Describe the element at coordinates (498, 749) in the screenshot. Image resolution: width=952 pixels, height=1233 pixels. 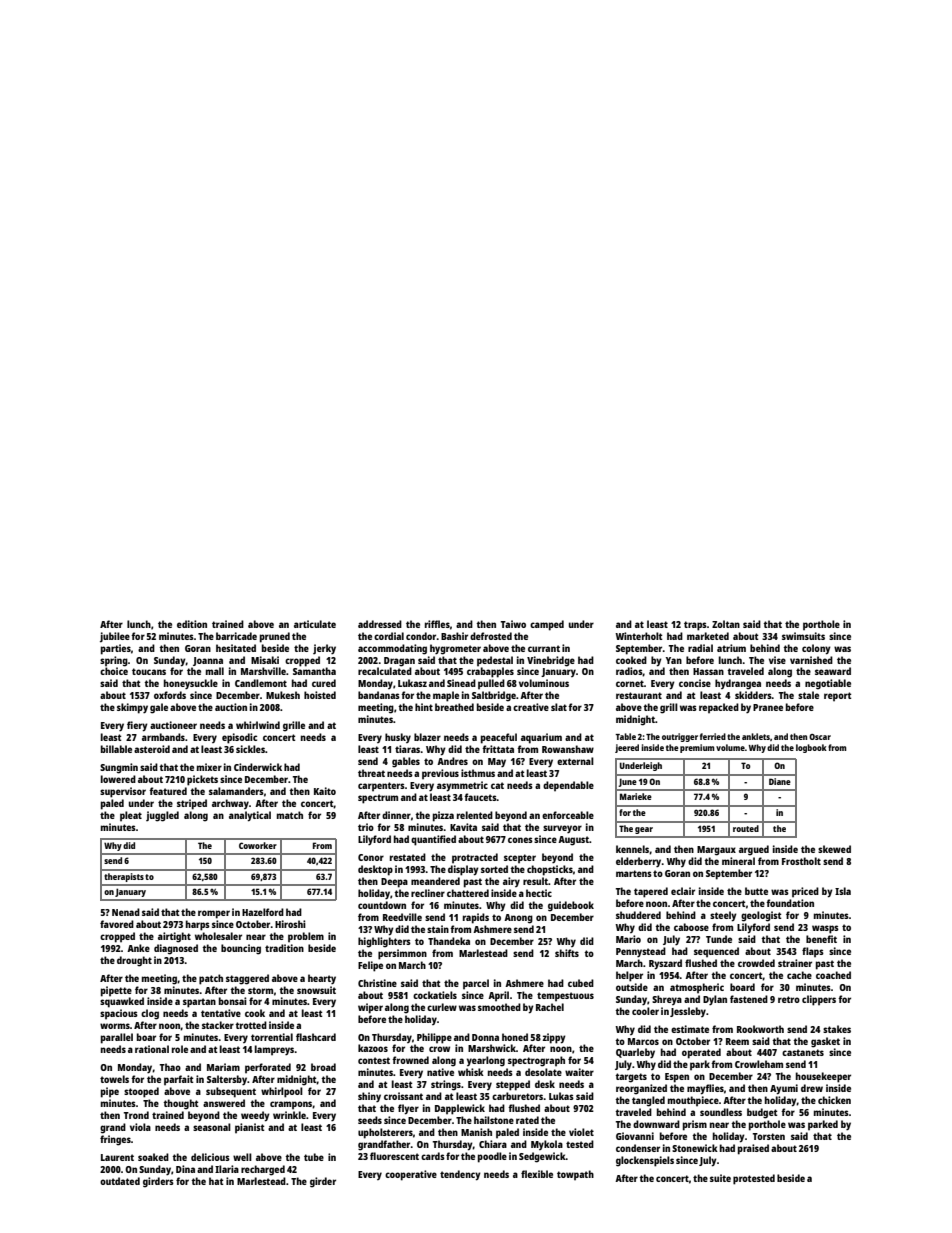
I see `frittata` at that location.
